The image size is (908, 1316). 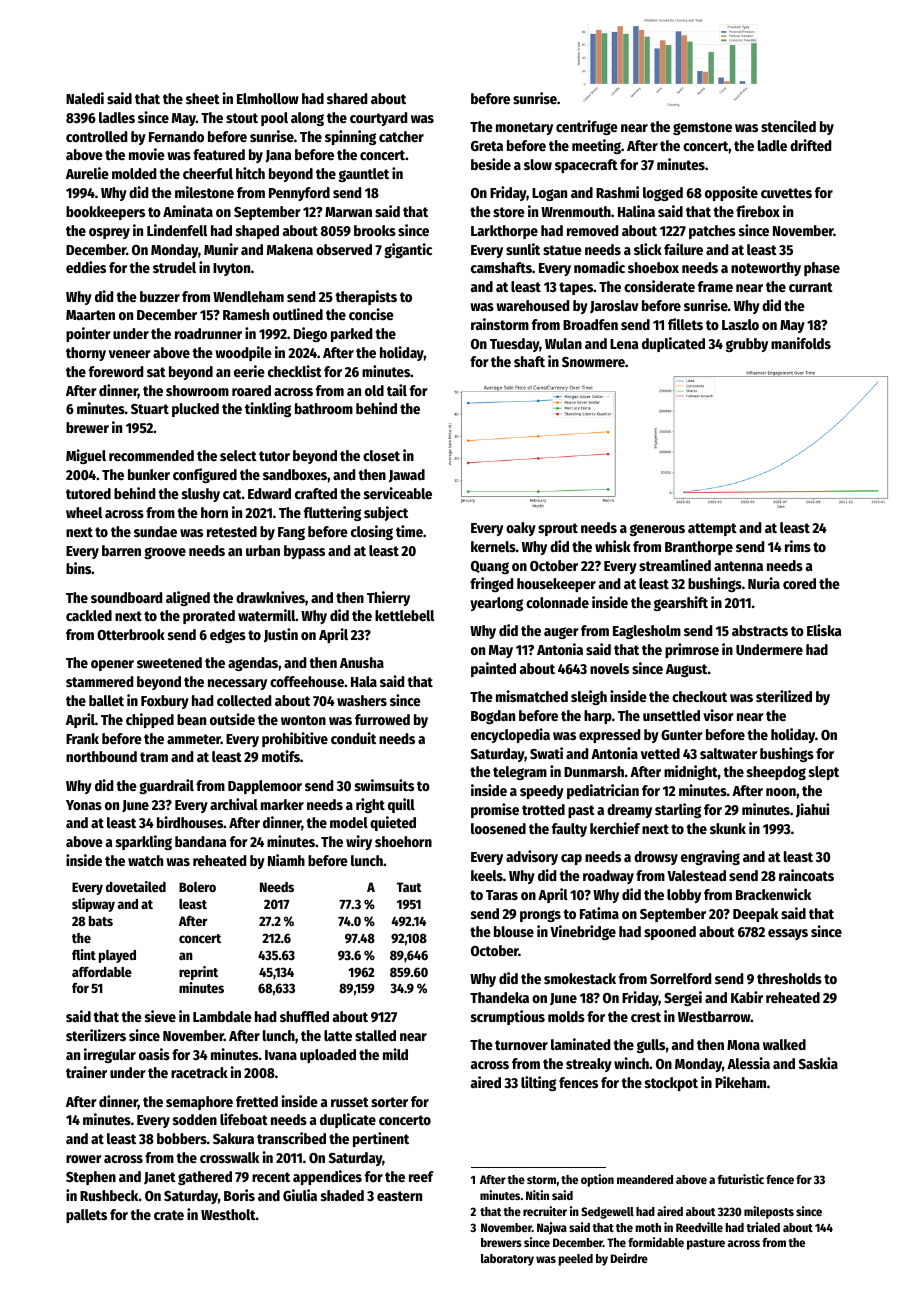 I want to click on Yonas, so click(x=84, y=805).
